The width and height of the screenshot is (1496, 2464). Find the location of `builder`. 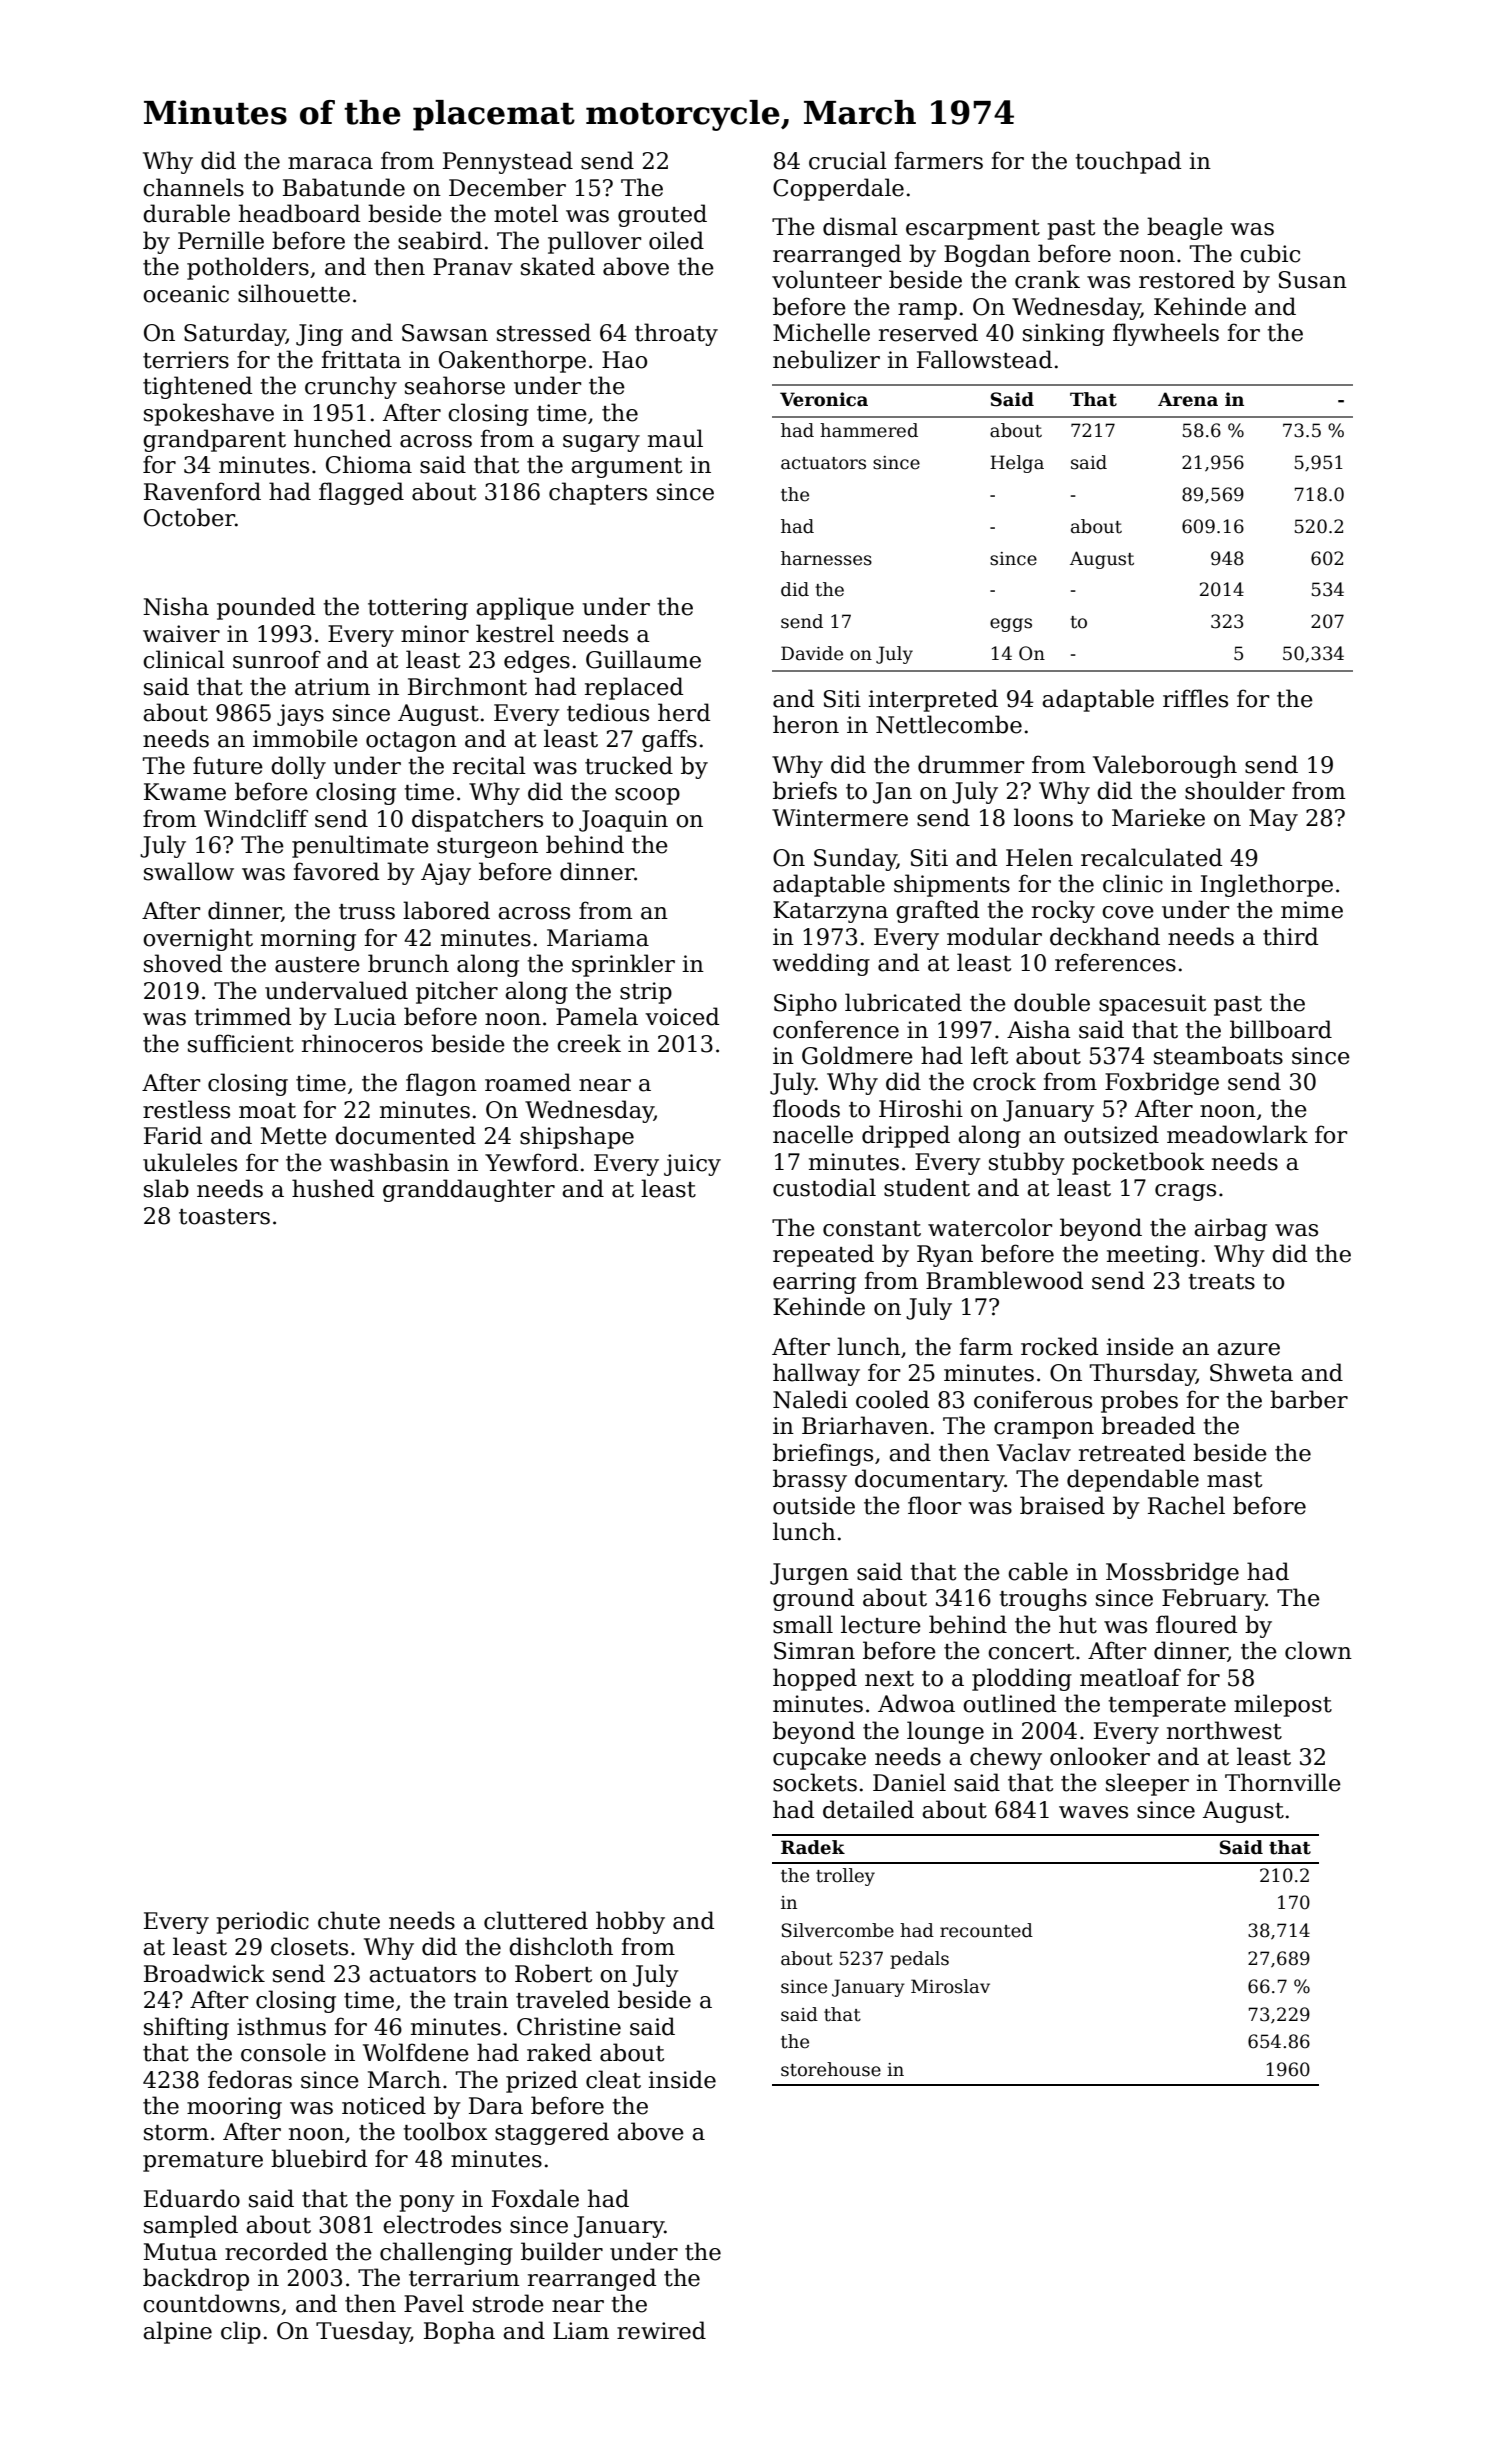

builder is located at coordinates (562, 2251).
